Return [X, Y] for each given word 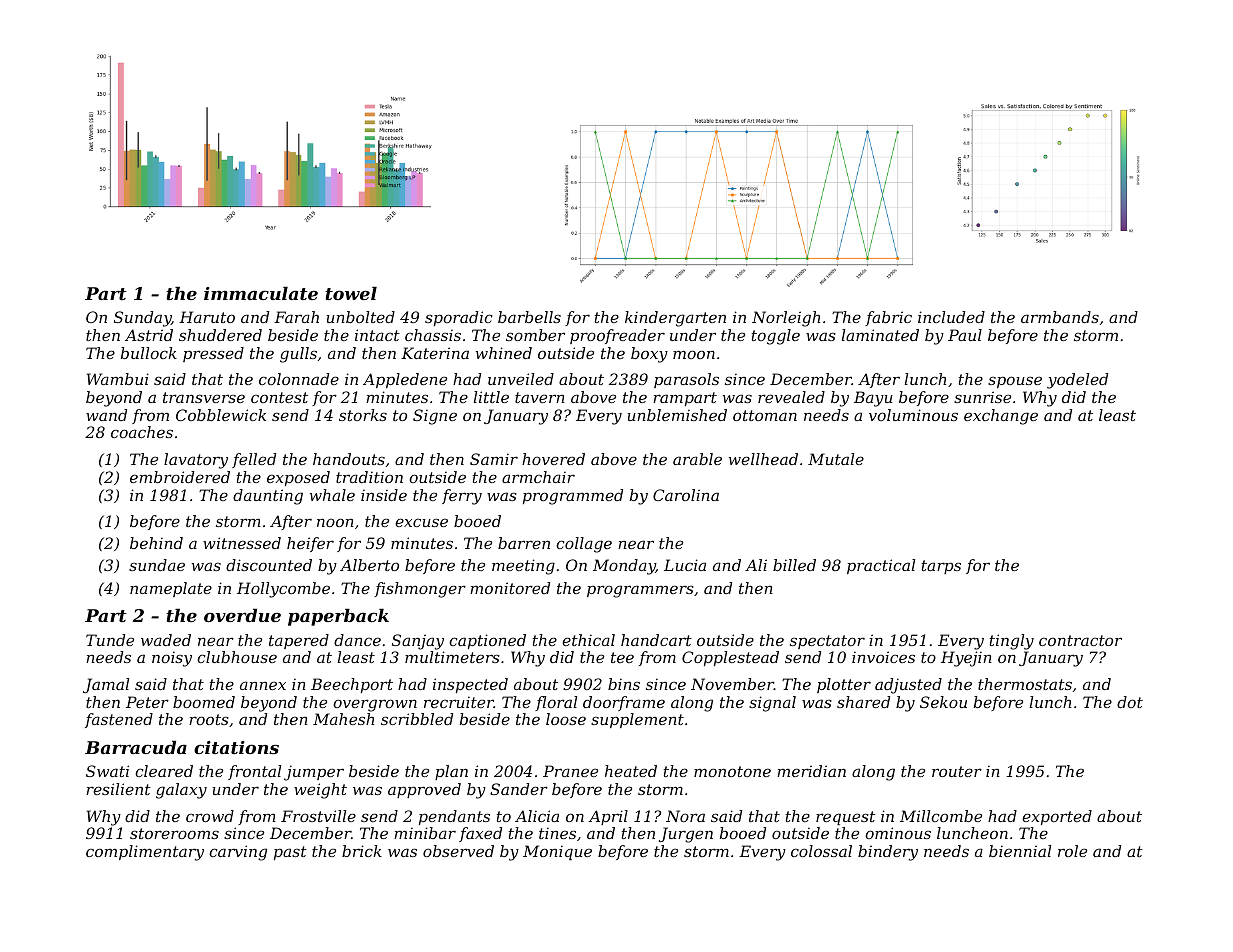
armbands [1060, 317]
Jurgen [686, 835]
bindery [888, 853]
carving [238, 853]
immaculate [261, 293]
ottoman [765, 415]
